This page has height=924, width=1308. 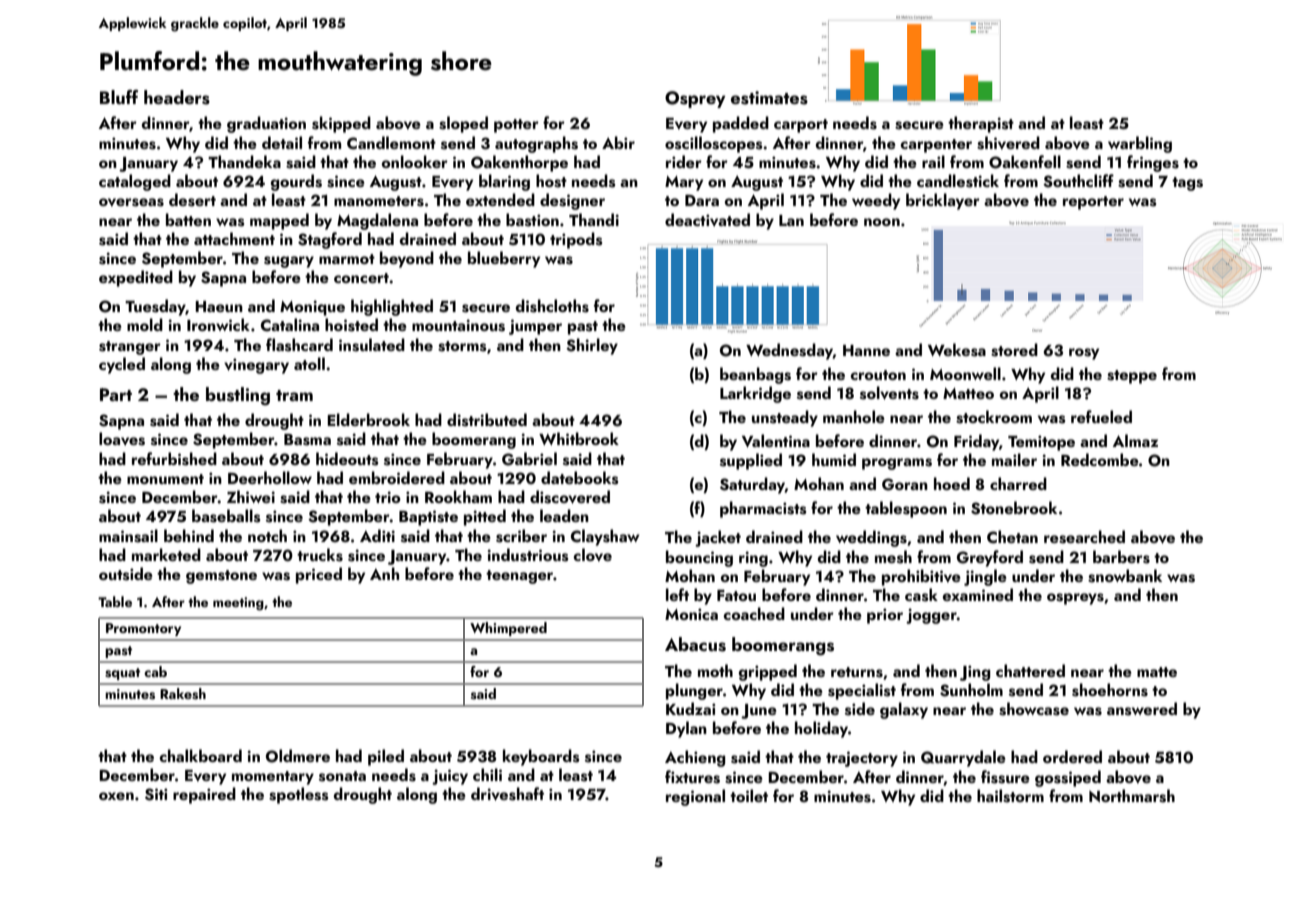 I want to click on loaves, so click(x=122, y=439).
